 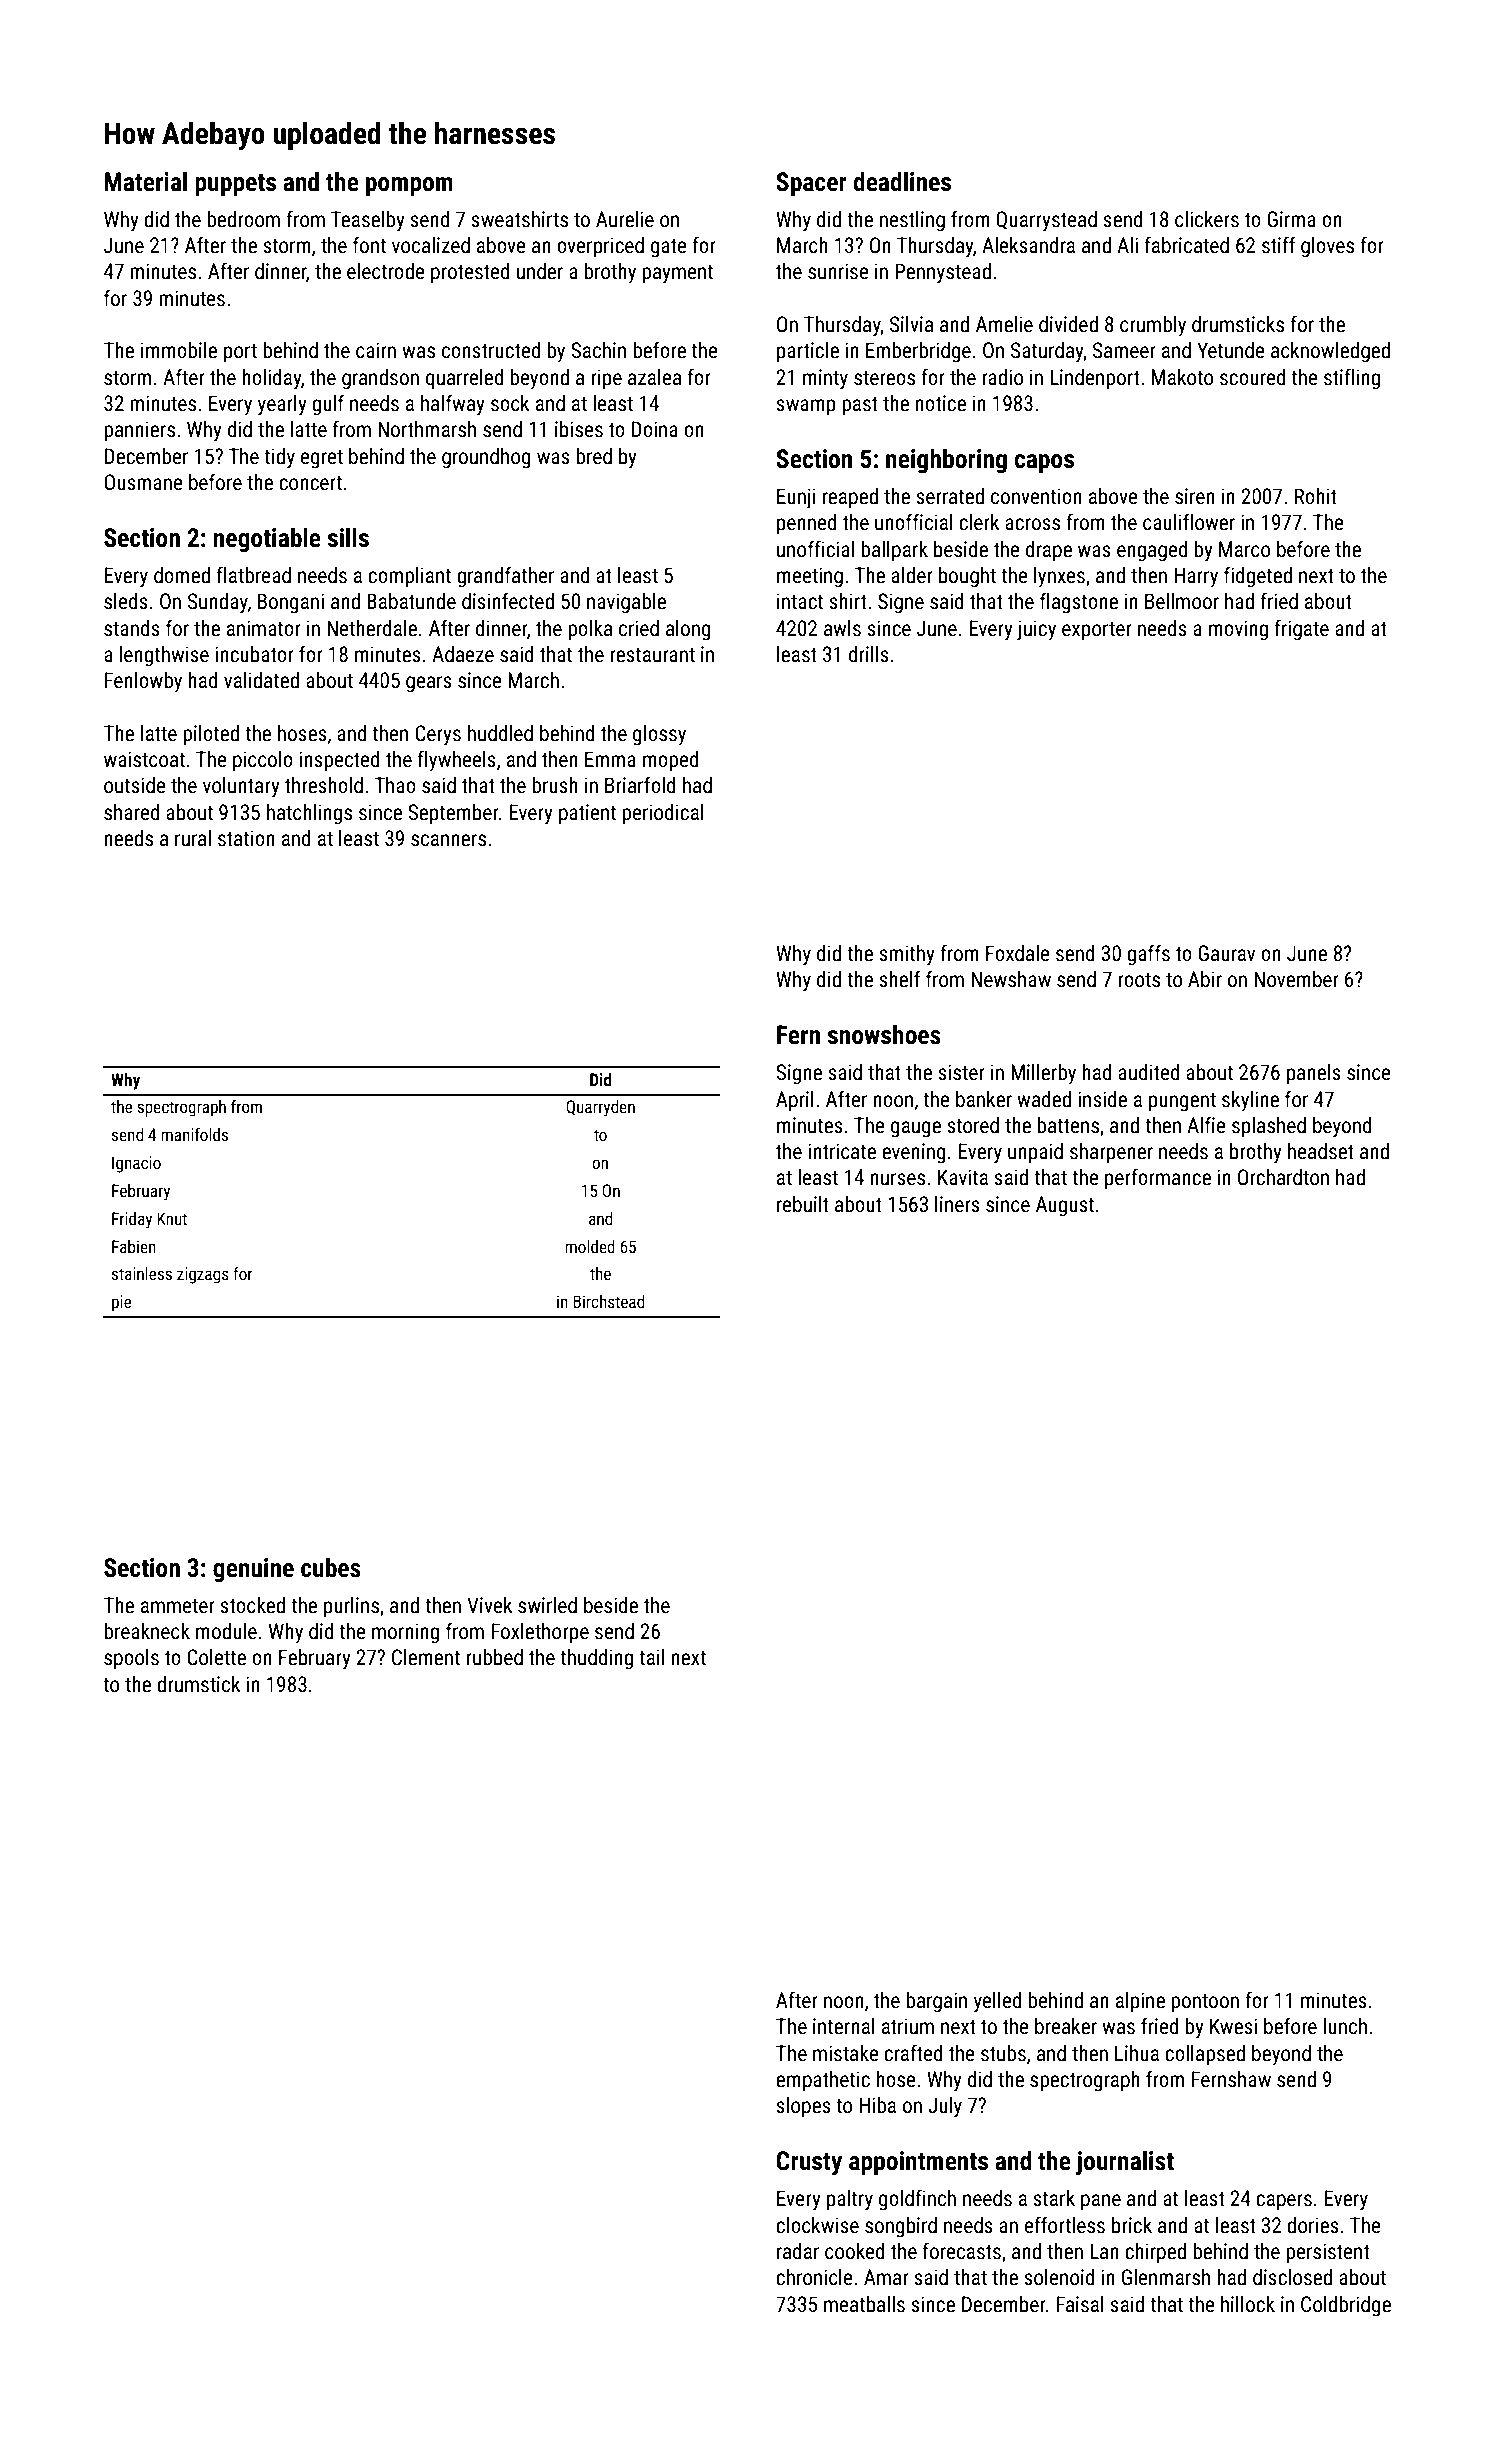 What do you see at coordinates (608, 1301) in the screenshot?
I see `Birchstead` at bounding box center [608, 1301].
